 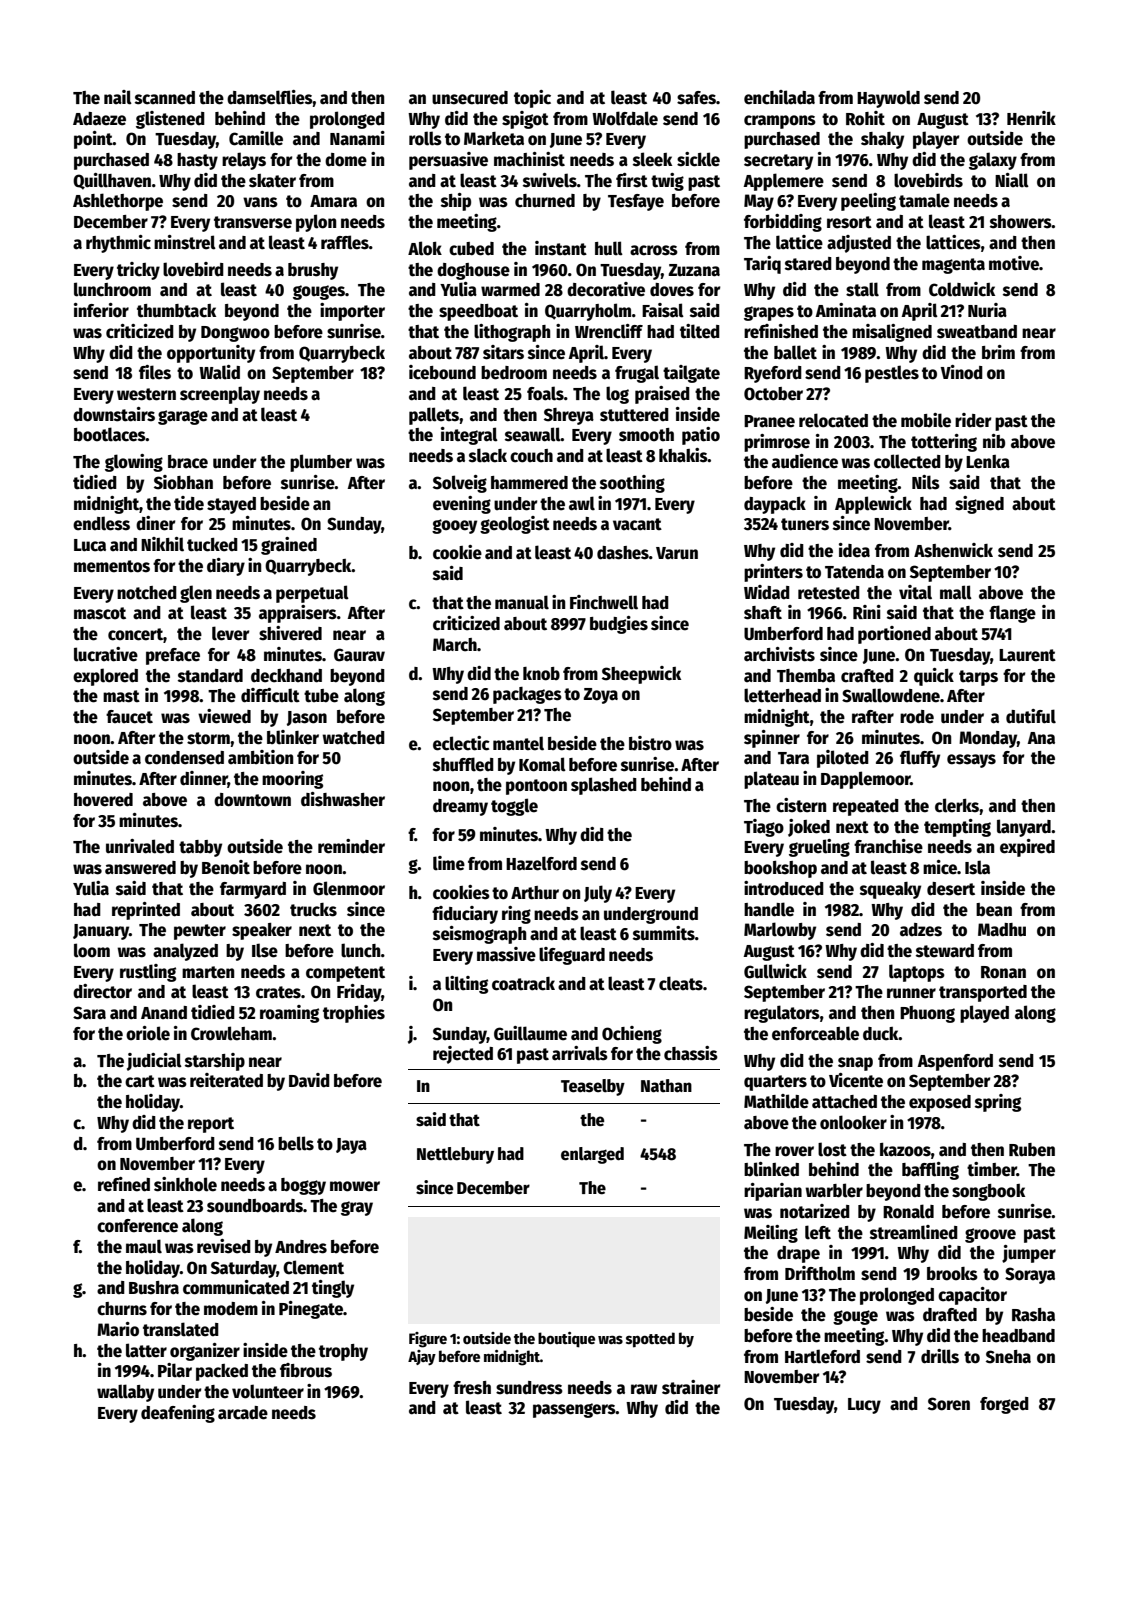 What do you see at coordinates (101, 310) in the image?
I see `inferior` at bounding box center [101, 310].
